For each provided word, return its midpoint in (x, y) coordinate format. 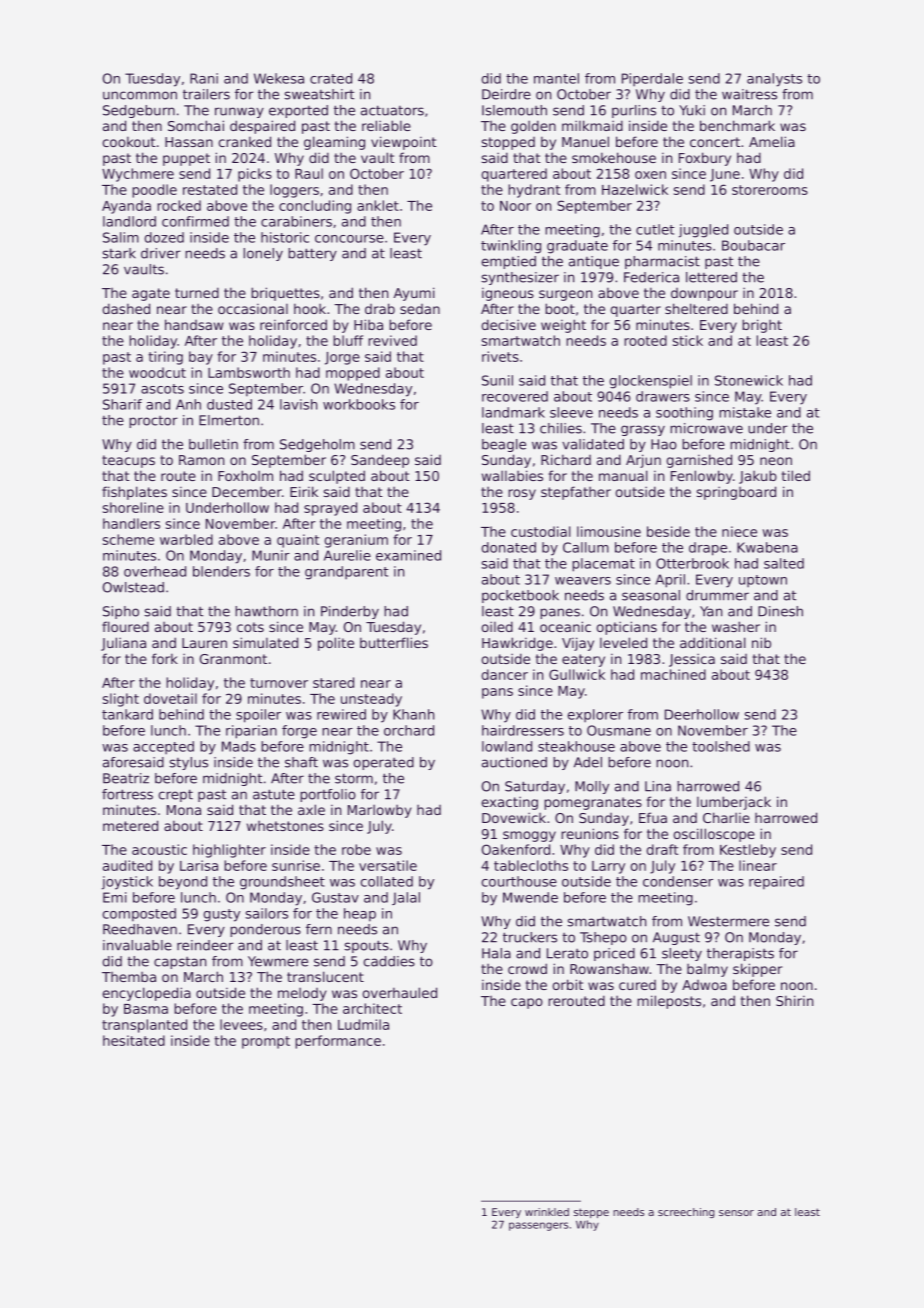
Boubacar (753, 245)
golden (533, 127)
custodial (541, 531)
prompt (266, 1042)
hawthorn (266, 611)
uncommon (140, 95)
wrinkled (547, 1212)
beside (668, 531)
